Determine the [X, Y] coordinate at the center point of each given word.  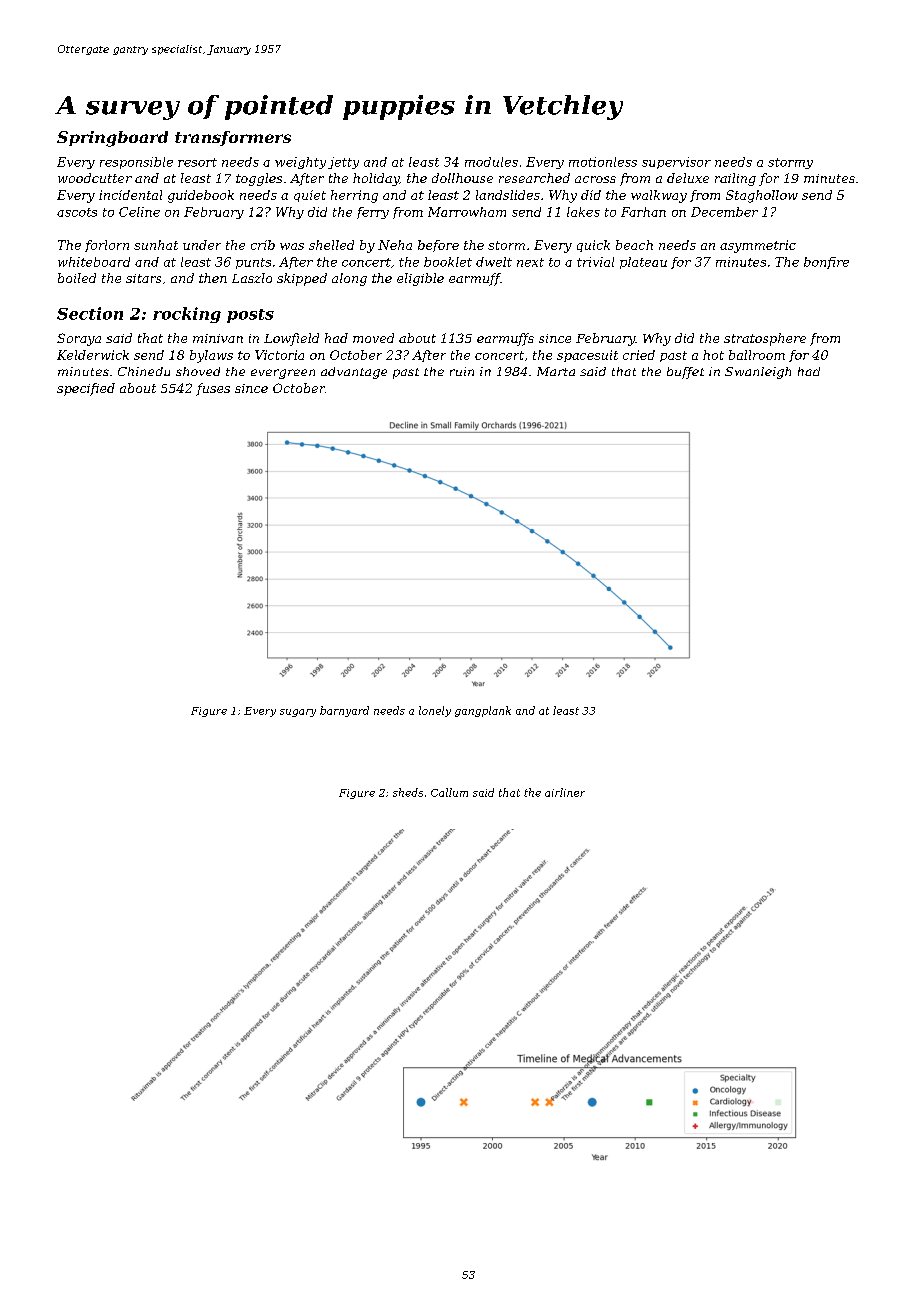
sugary [298, 713]
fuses [213, 389]
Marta [556, 371]
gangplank [483, 711]
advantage [354, 373]
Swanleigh [758, 373]
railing [735, 179]
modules [491, 162]
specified [86, 389]
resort [197, 162]
